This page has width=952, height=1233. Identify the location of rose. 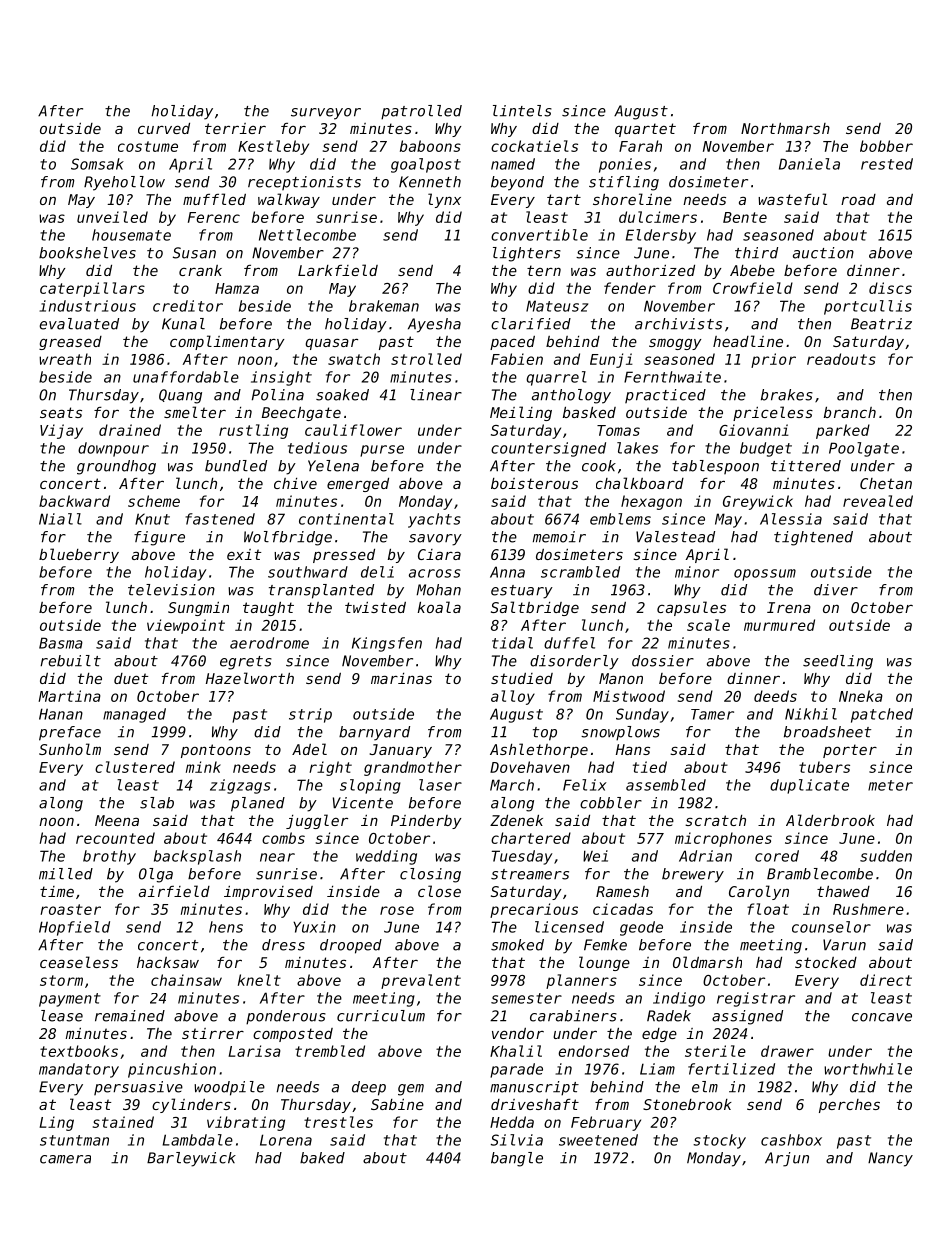
(397, 910).
